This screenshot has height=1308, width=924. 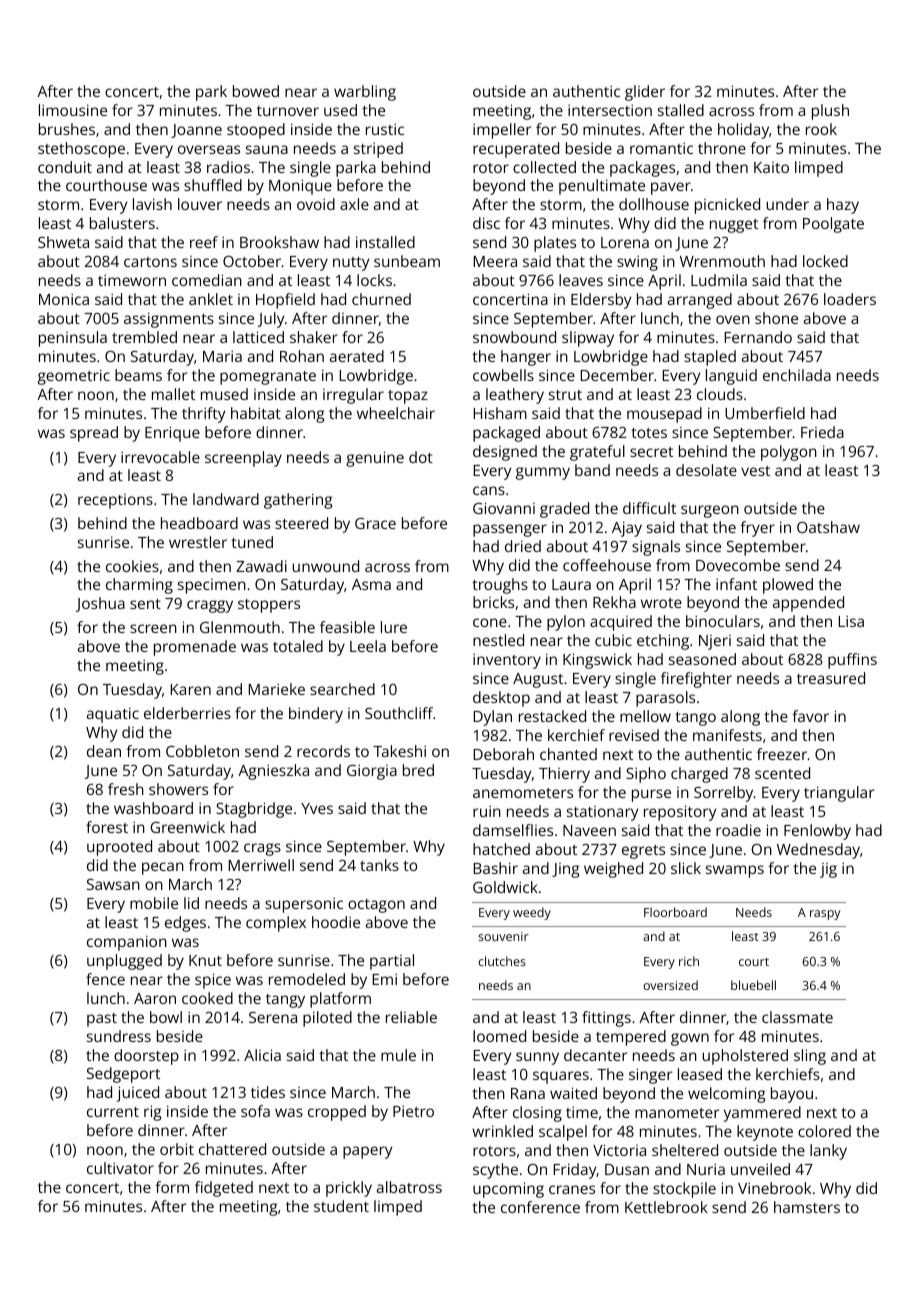 I want to click on plowed, so click(x=788, y=586).
